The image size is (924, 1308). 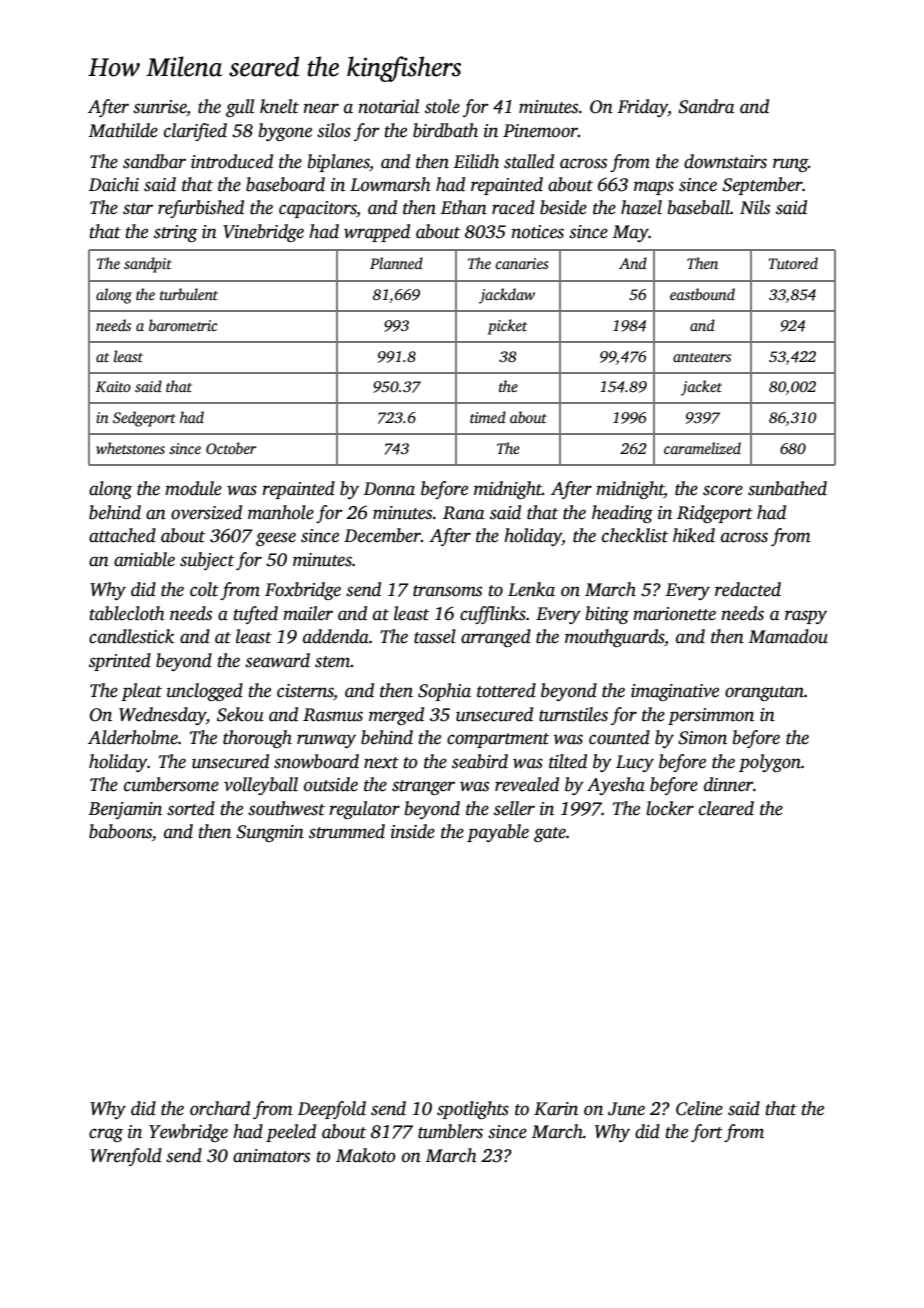 What do you see at coordinates (240, 108) in the image?
I see `gull` at bounding box center [240, 108].
